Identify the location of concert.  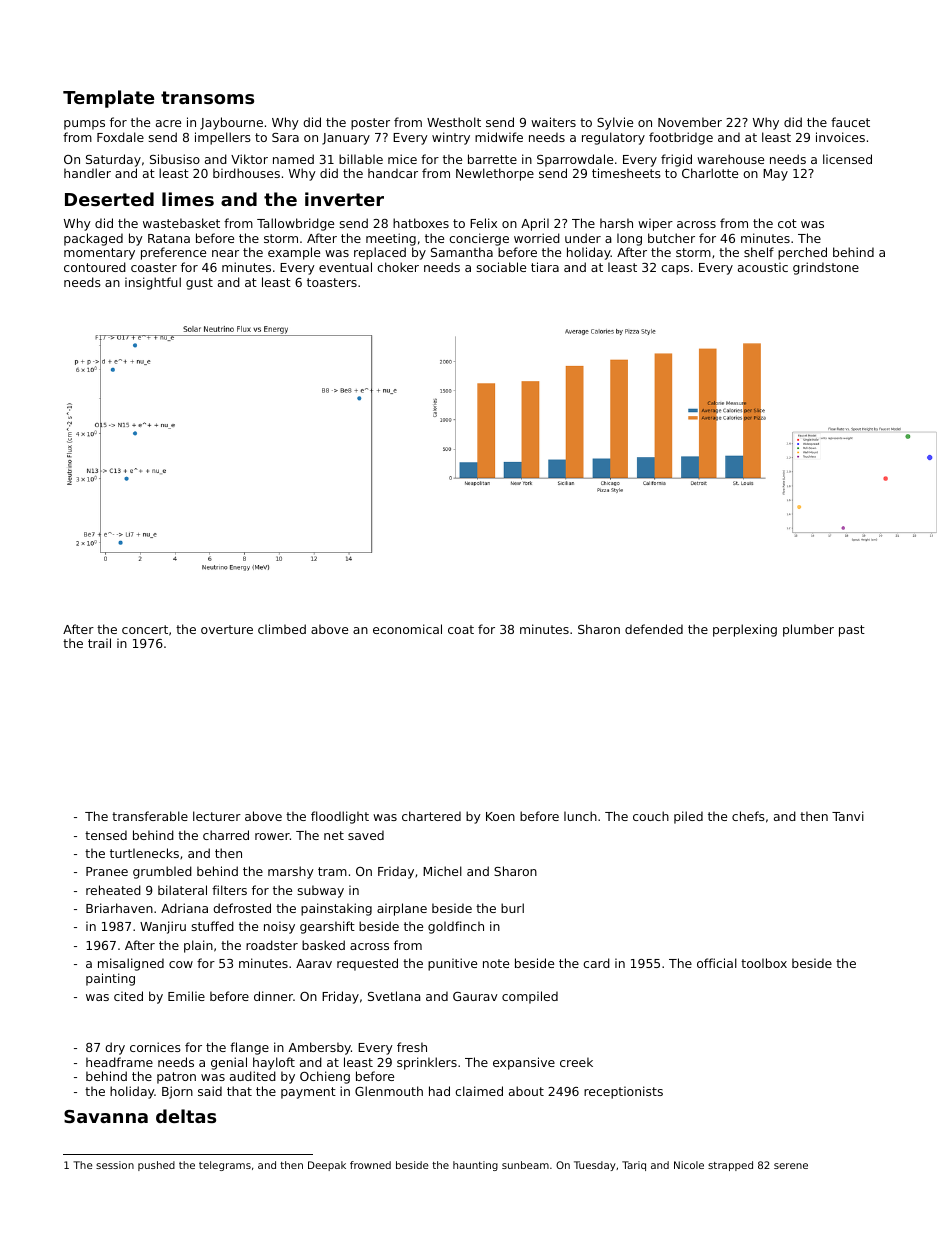
(145, 629).
